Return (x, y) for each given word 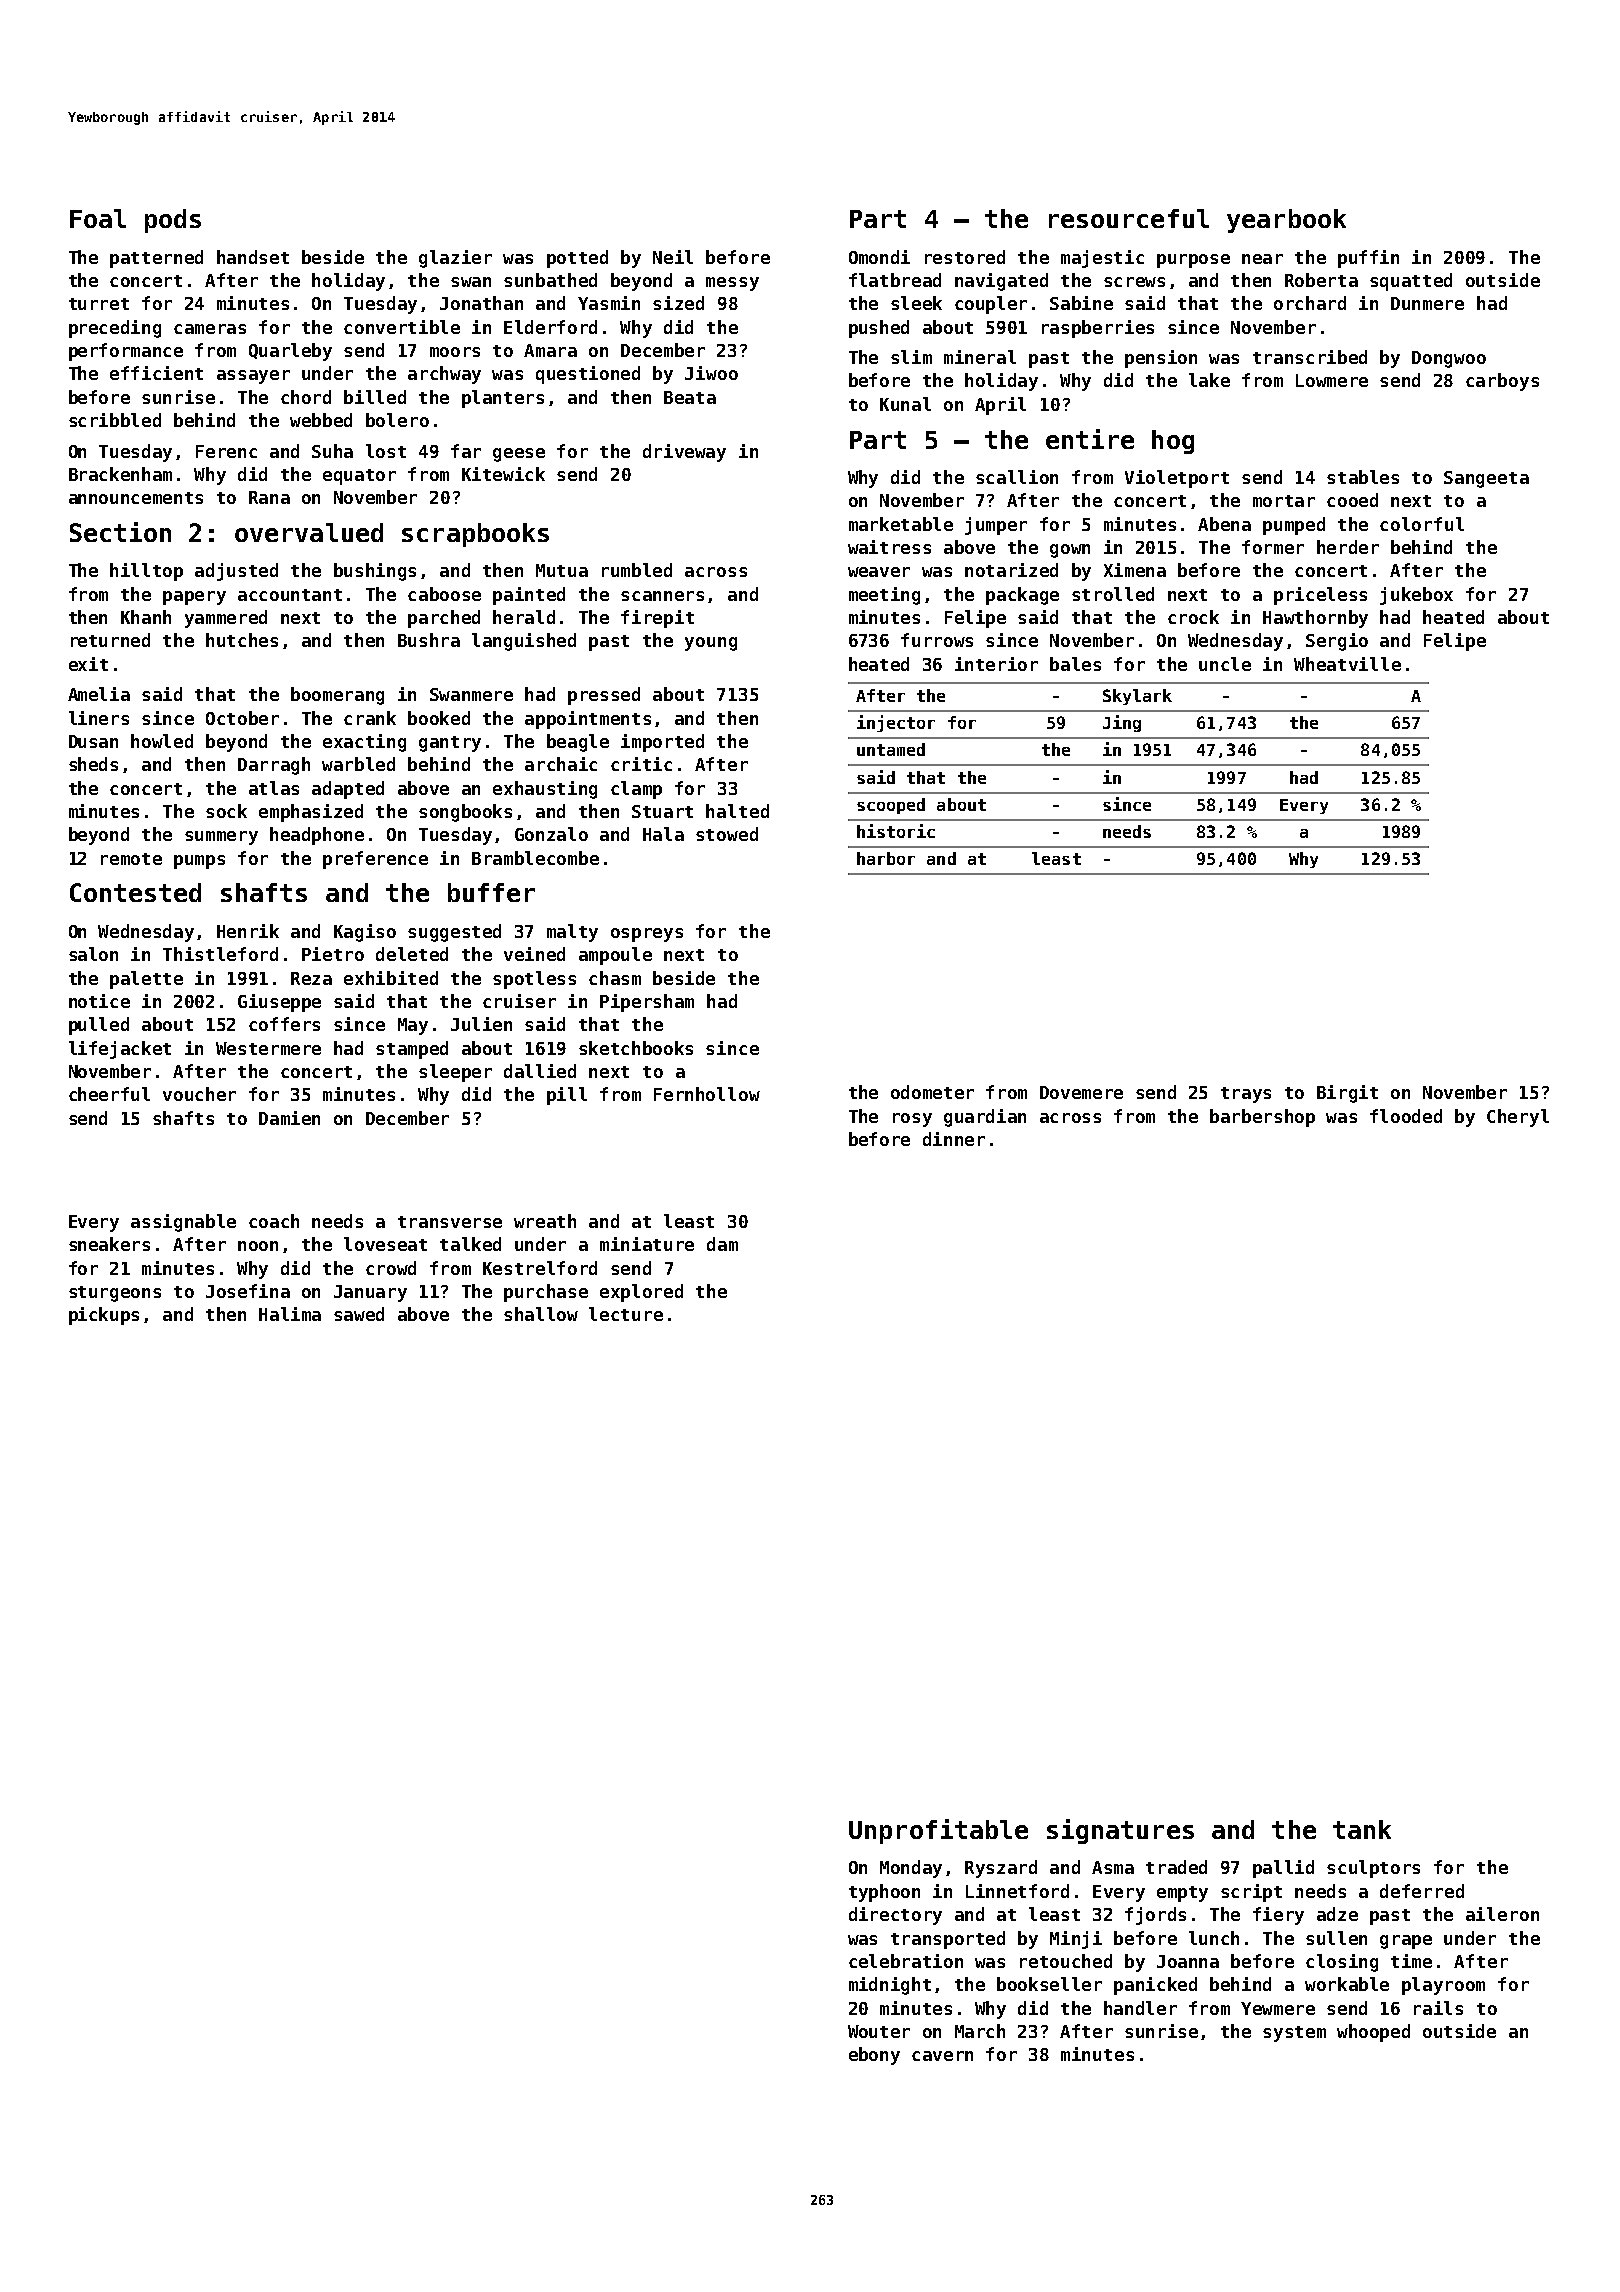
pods (173, 221)
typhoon (884, 1893)
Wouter (879, 2031)
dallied (540, 1071)
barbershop (1262, 1118)
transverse (450, 1222)
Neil (673, 257)
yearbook (1286, 221)
